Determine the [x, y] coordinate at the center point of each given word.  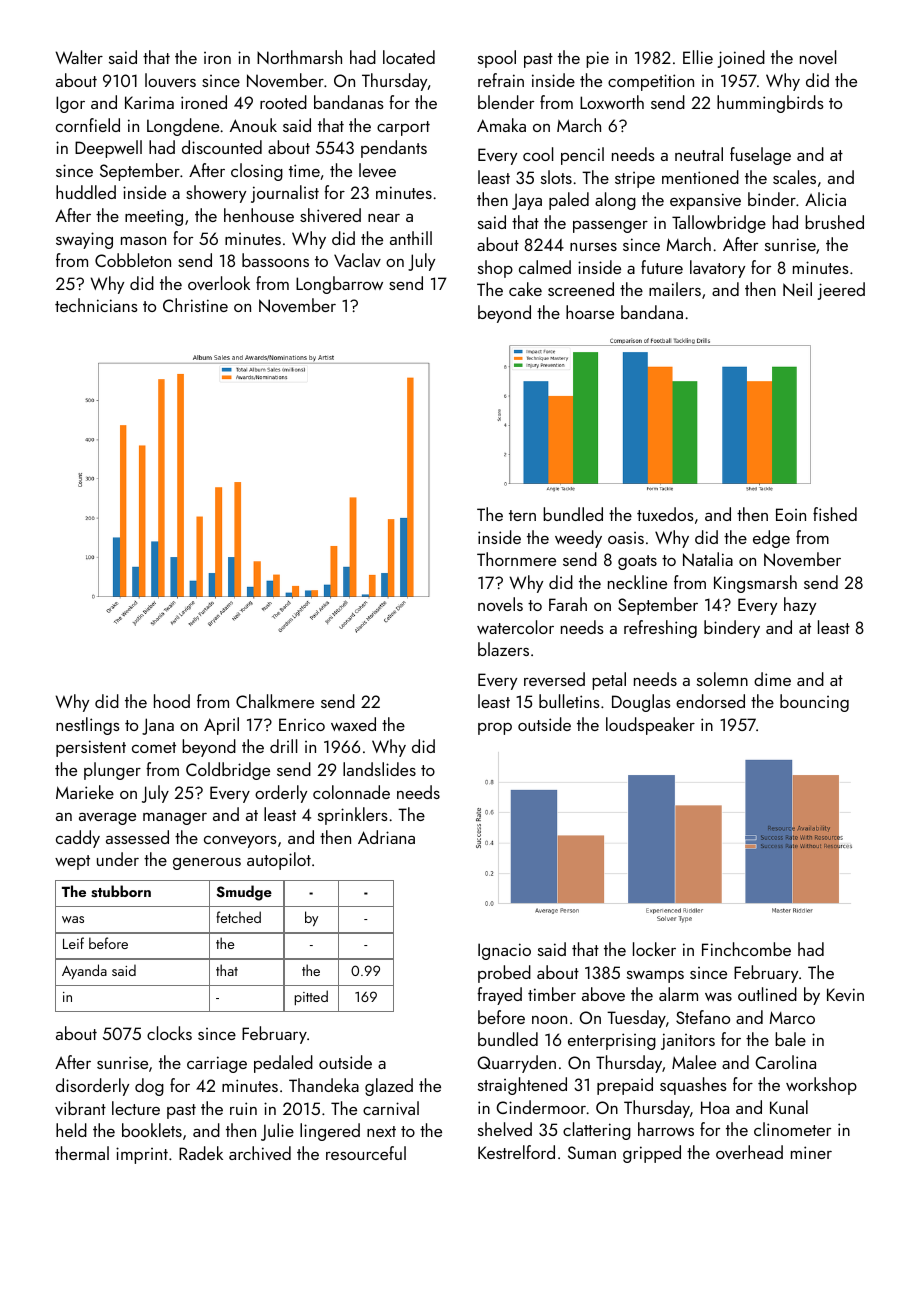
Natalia [708, 559]
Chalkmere [275, 701]
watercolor [515, 627]
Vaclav [357, 260]
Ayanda [84, 971]
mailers [675, 289]
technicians [96, 305]
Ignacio [504, 951]
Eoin [791, 514]
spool [497, 59]
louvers [170, 80]
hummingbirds [770, 104]
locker [654, 949]
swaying [84, 240]
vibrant [80, 1108]
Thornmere [516, 559]
